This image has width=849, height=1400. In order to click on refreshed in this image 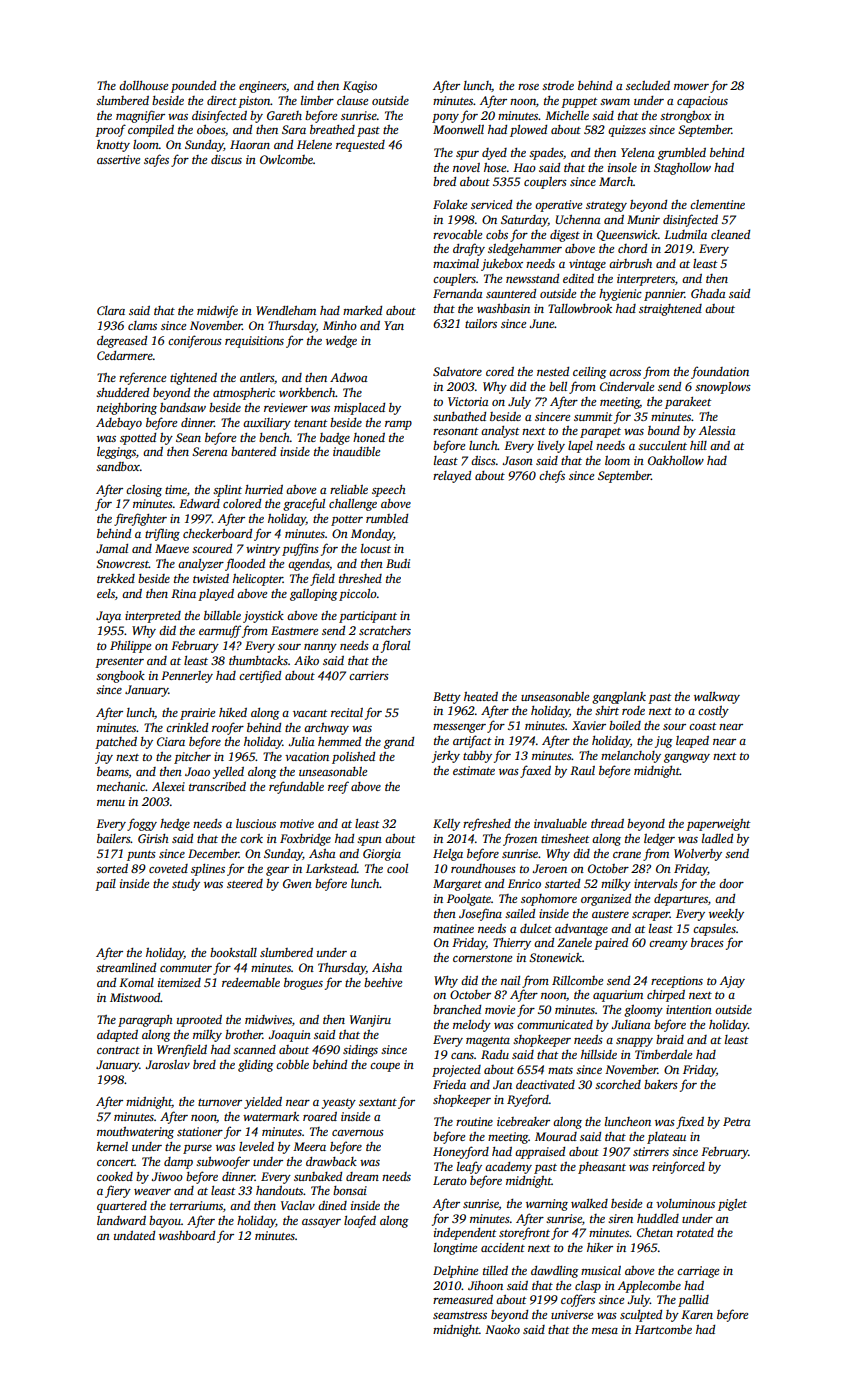, I will do `click(487, 824)`.
